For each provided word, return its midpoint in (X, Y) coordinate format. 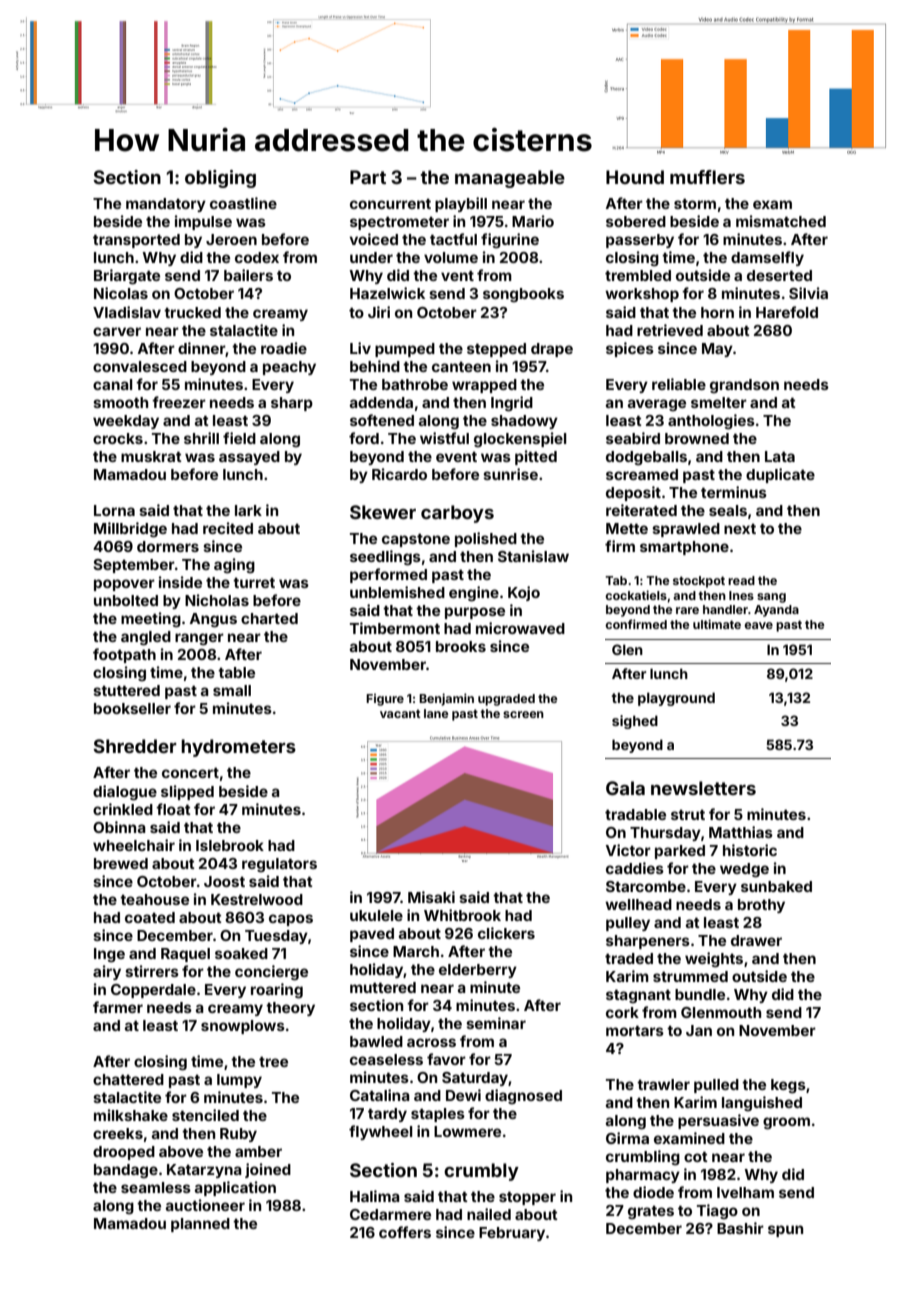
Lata (780, 456)
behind (375, 366)
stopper (527, 1198)
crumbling (643, 1158)
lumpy (239, 1081)
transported (136, 241)
